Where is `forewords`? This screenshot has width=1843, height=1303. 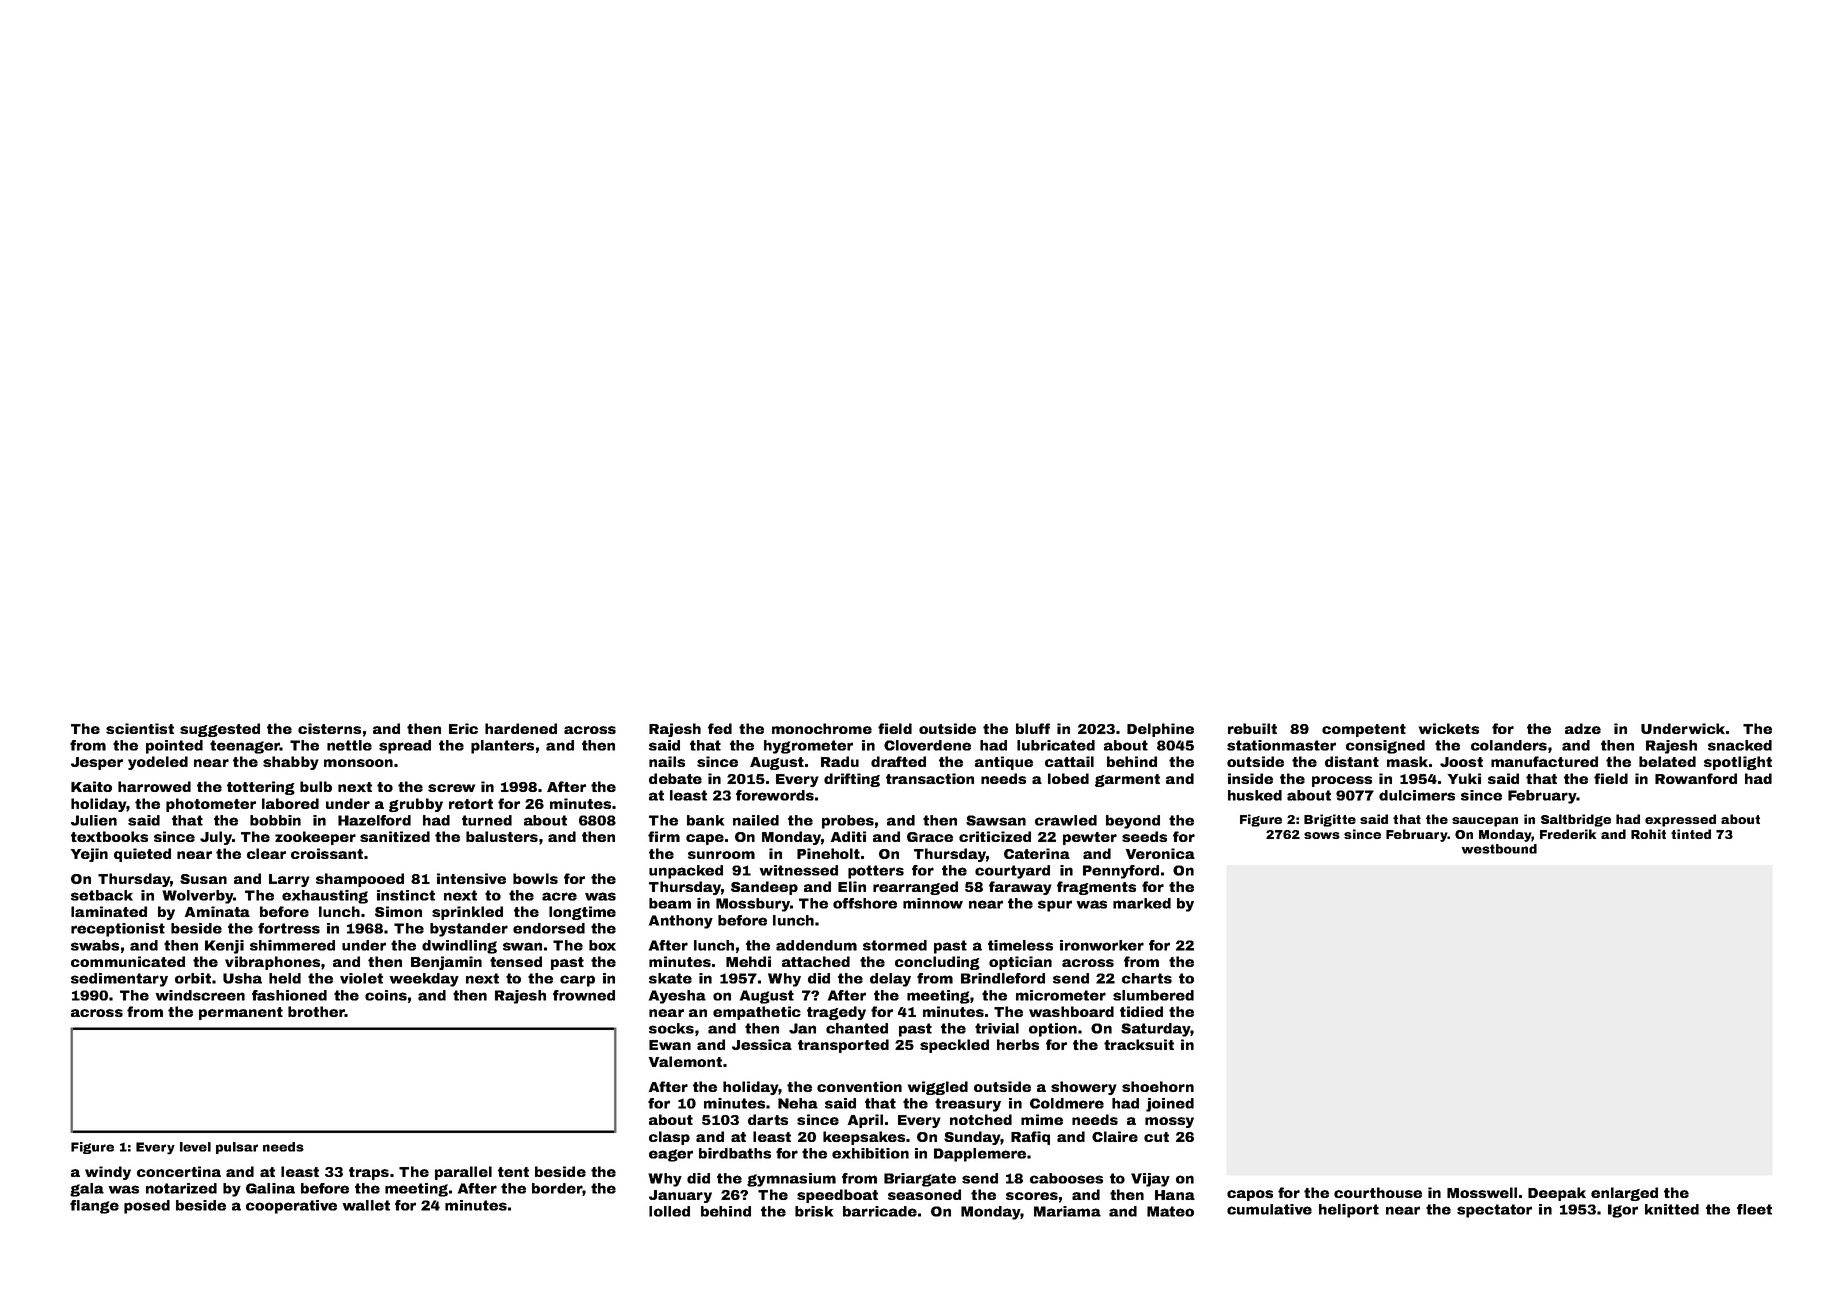 forewords is located at coordinates (775, 795).
